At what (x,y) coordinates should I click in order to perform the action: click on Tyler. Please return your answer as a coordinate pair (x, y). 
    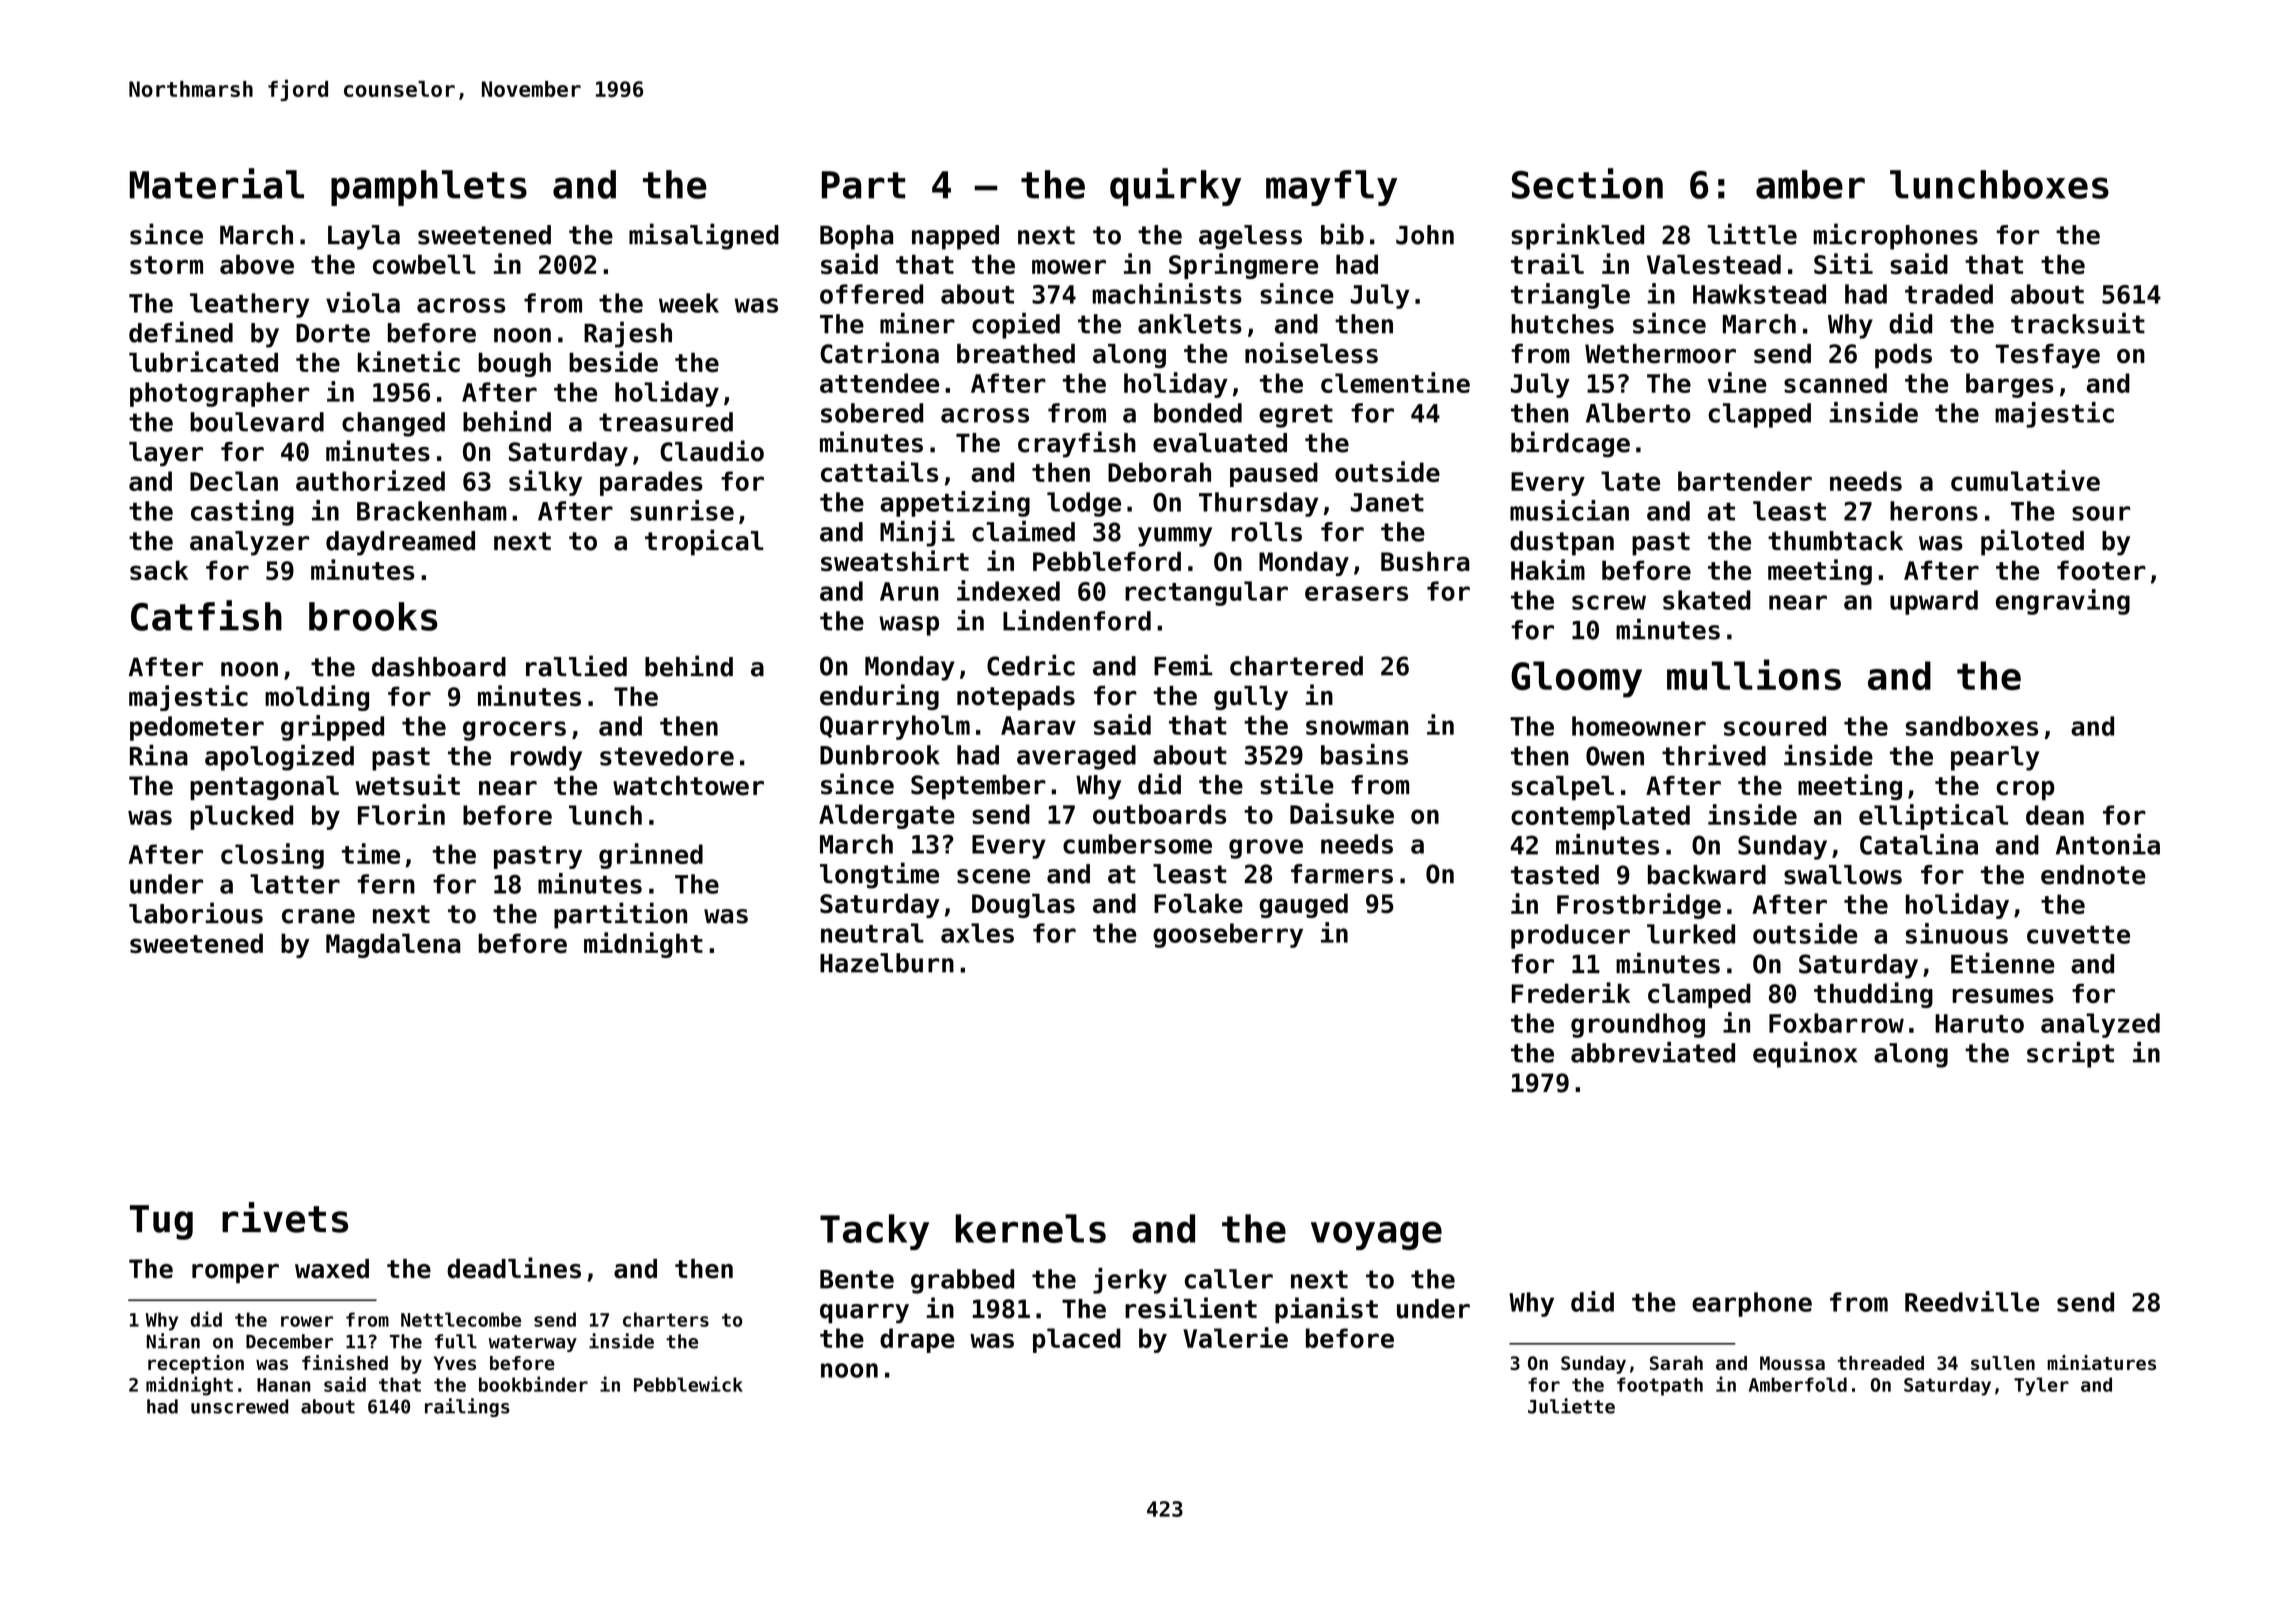
    Looking at the image, I should click on (2041, 1386).
